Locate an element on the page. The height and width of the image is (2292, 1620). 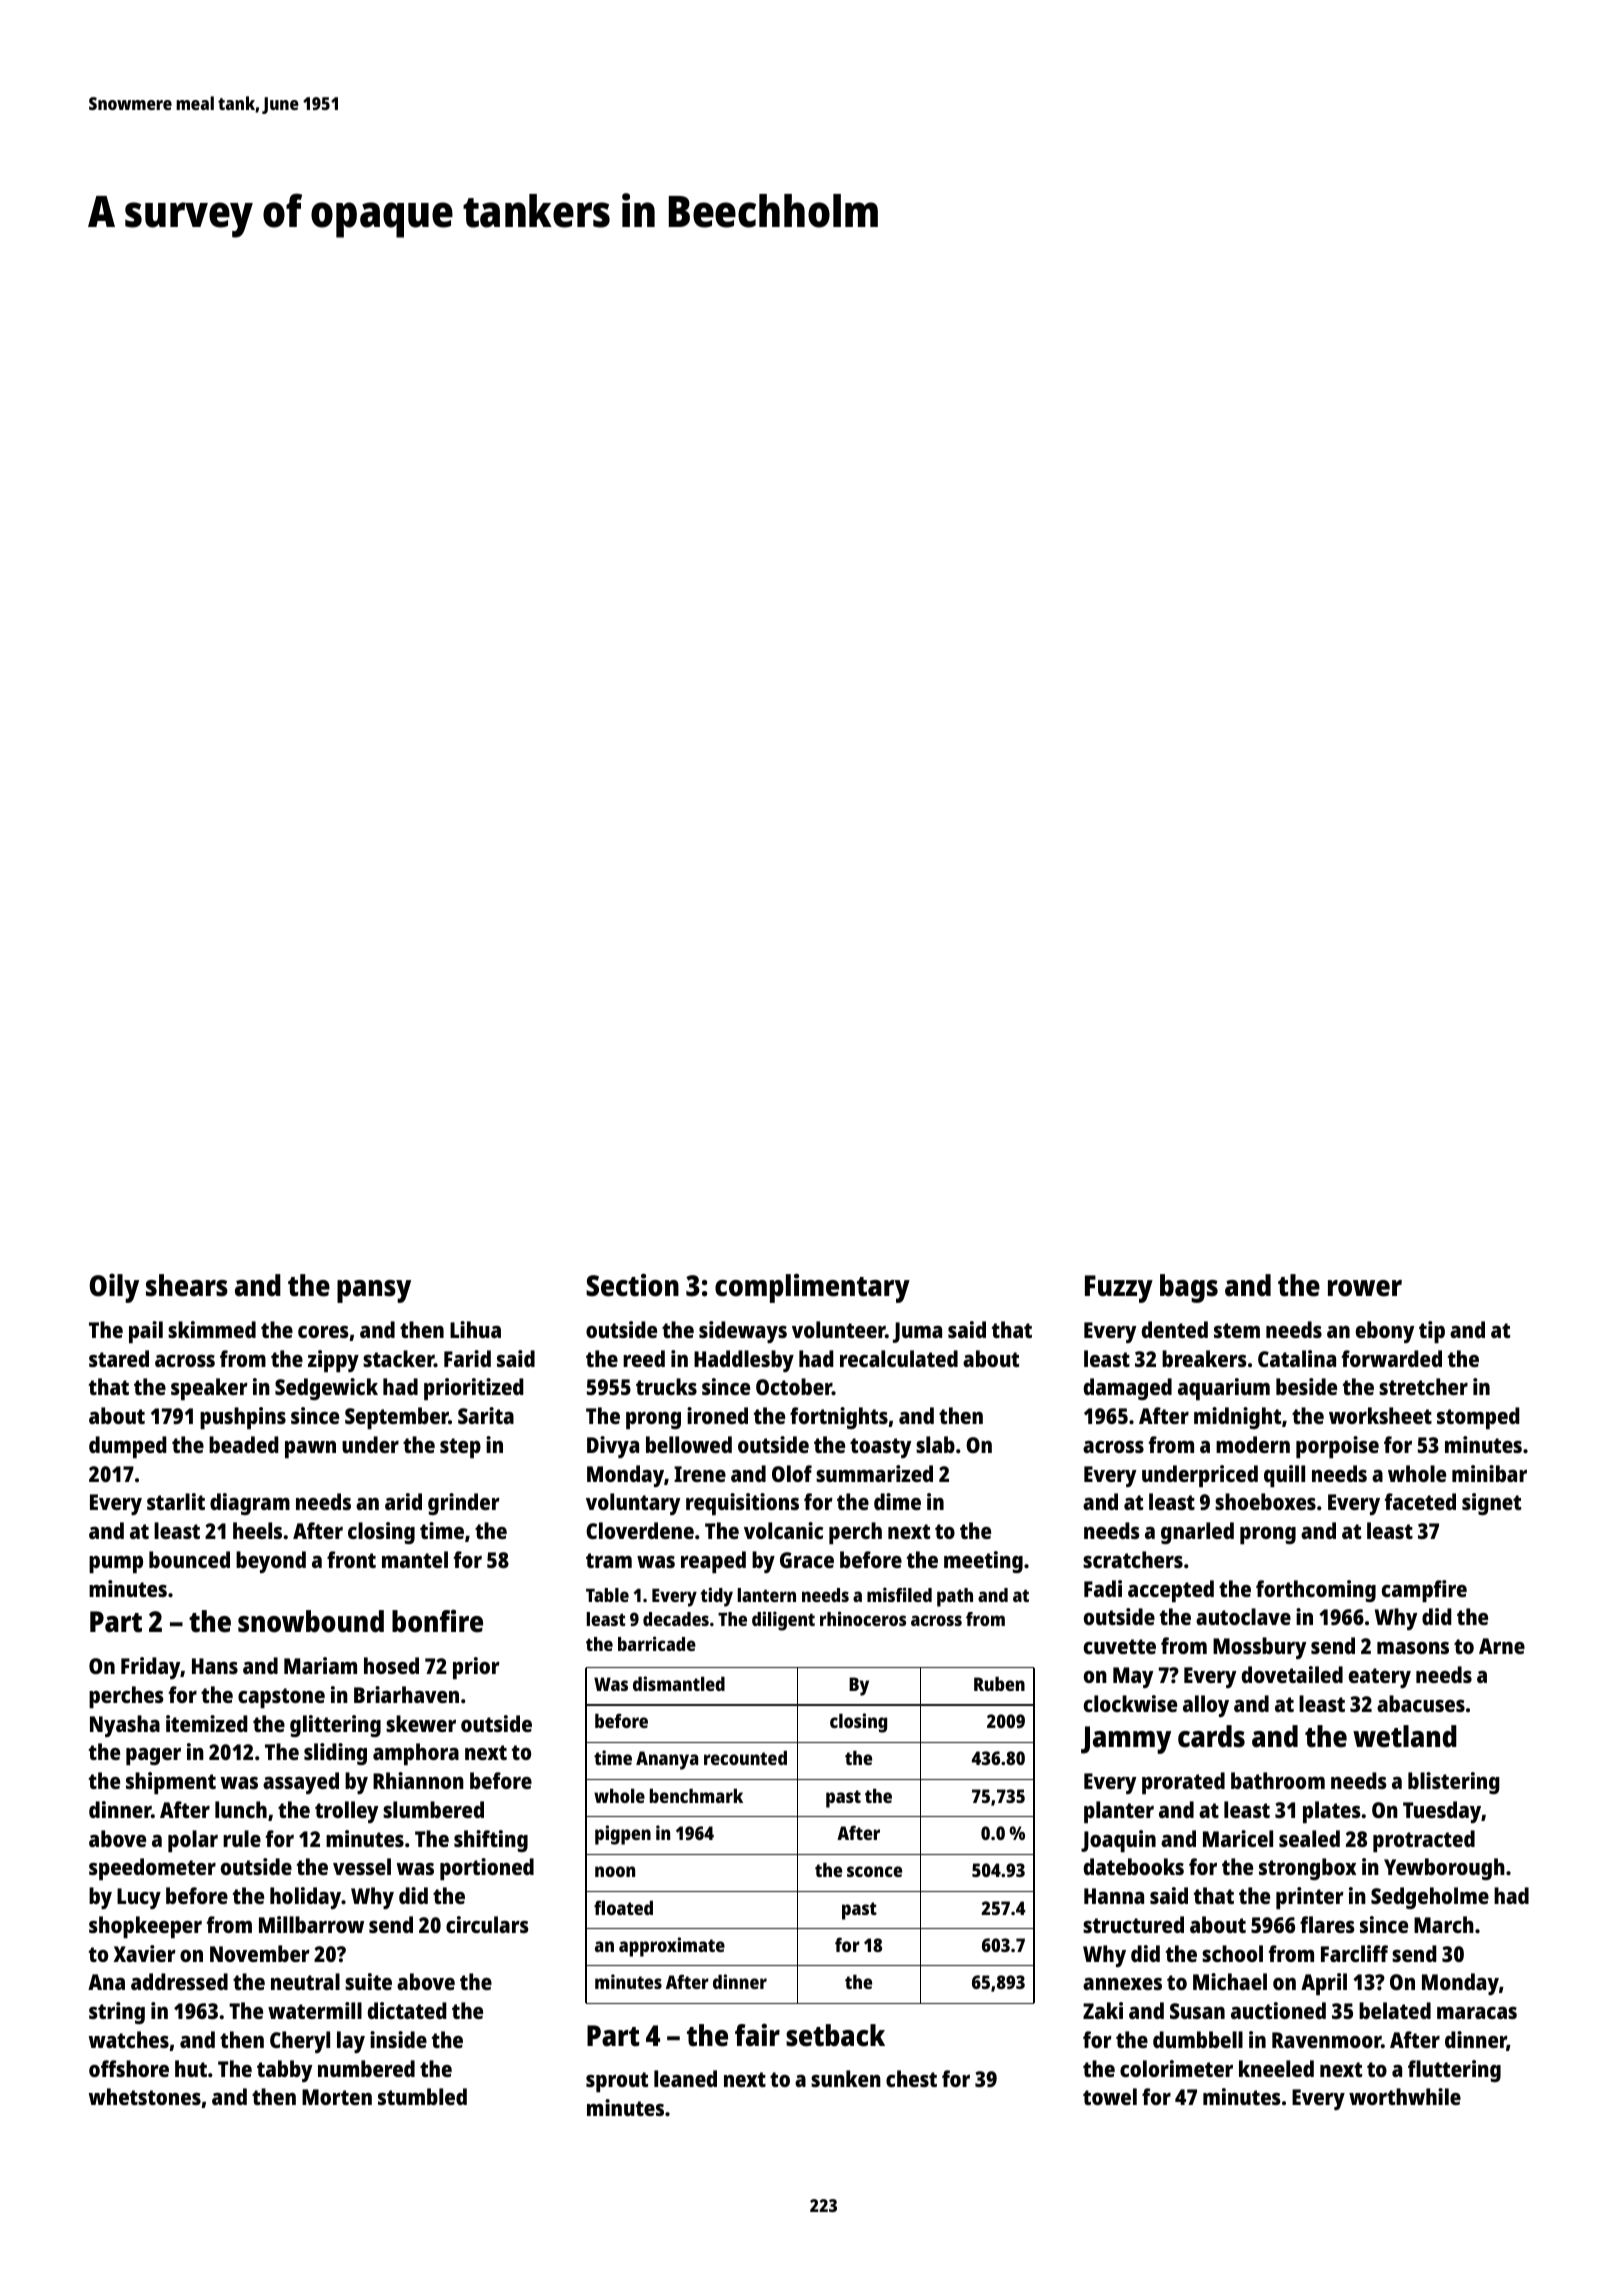
shipment is located at coordinates (171, 1783).
